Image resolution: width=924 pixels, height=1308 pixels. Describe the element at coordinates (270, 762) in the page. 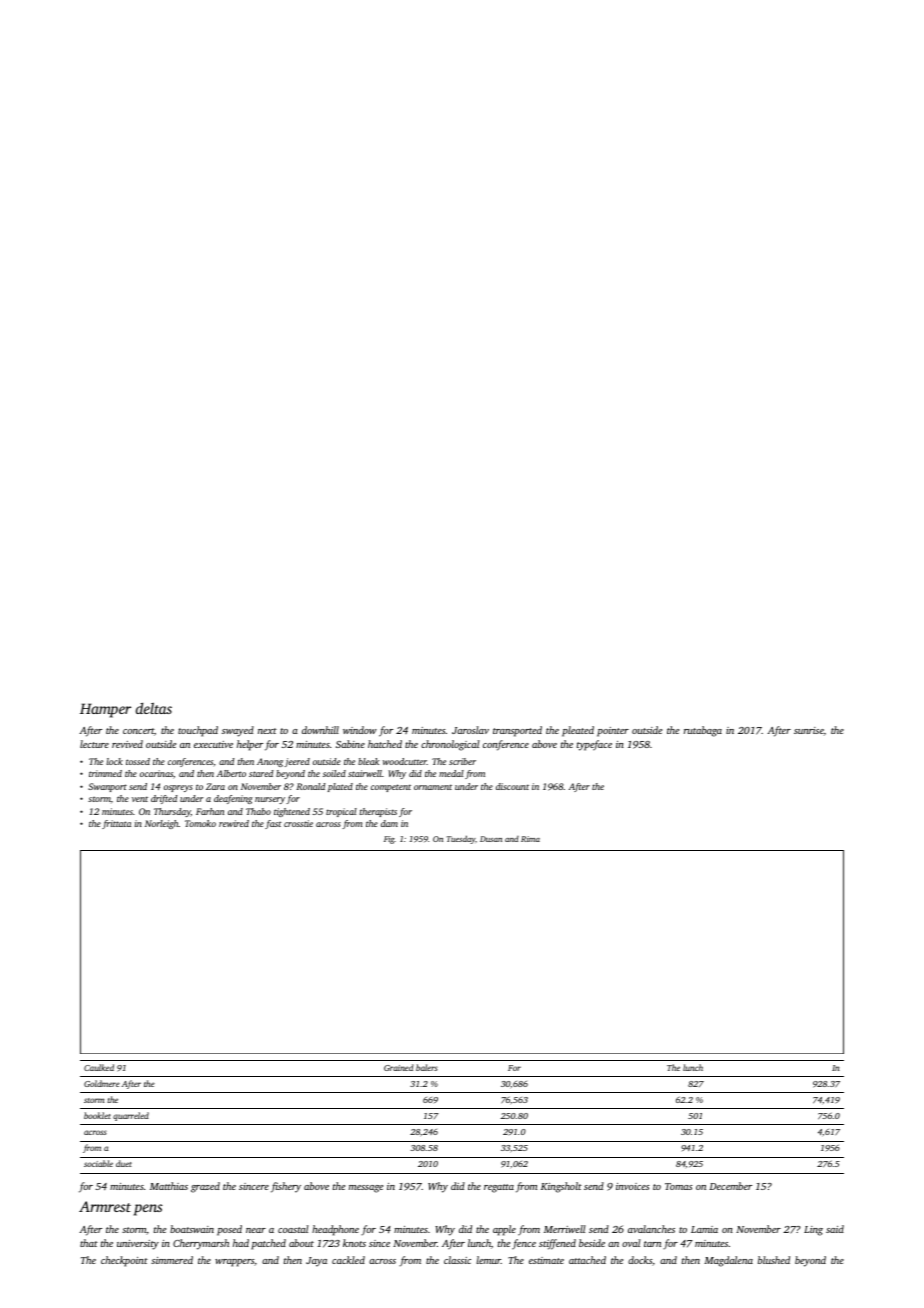

I see `Anong` at that location.
